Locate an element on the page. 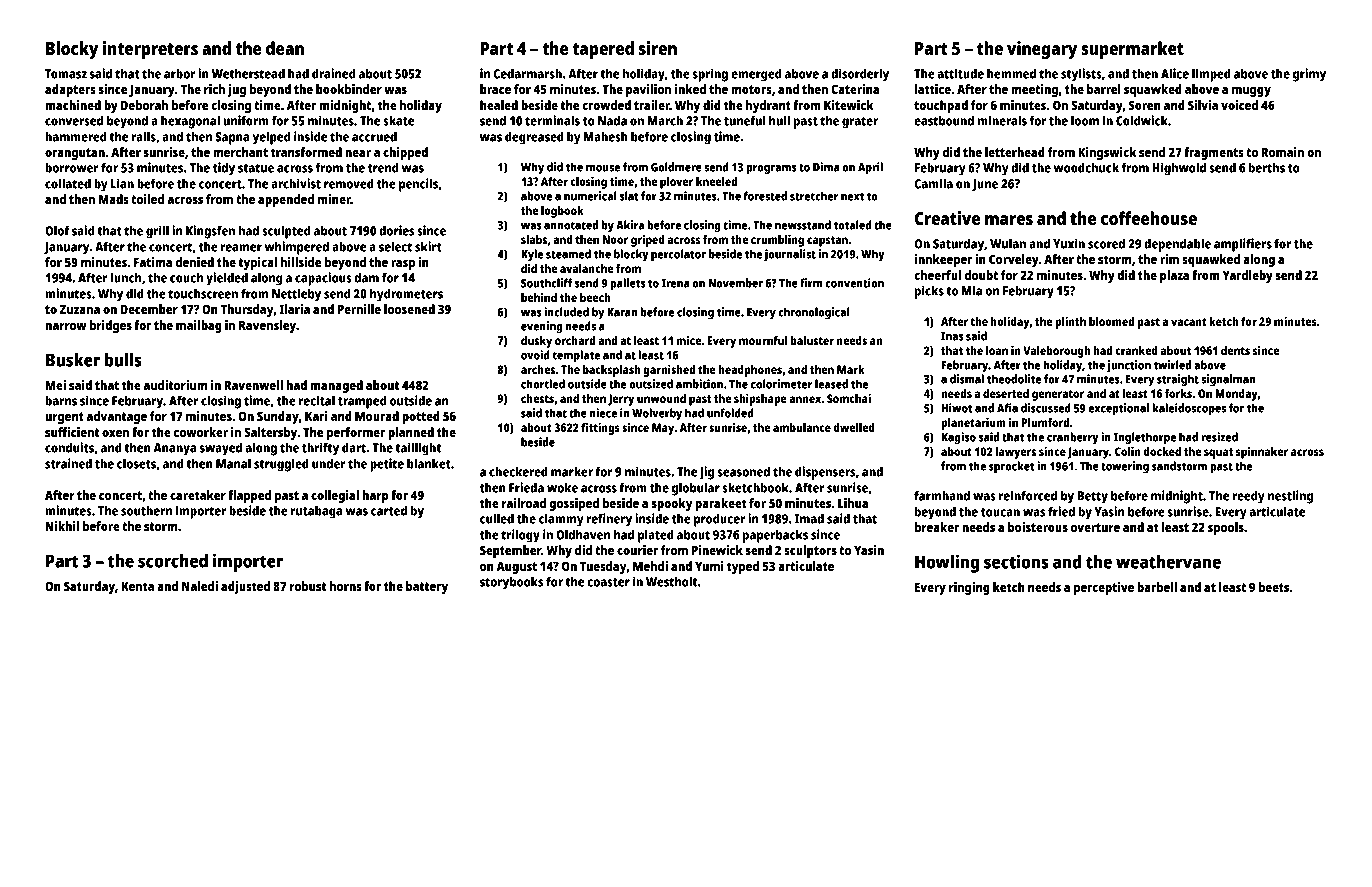  toucan is located at coordinates (1000, 512).
